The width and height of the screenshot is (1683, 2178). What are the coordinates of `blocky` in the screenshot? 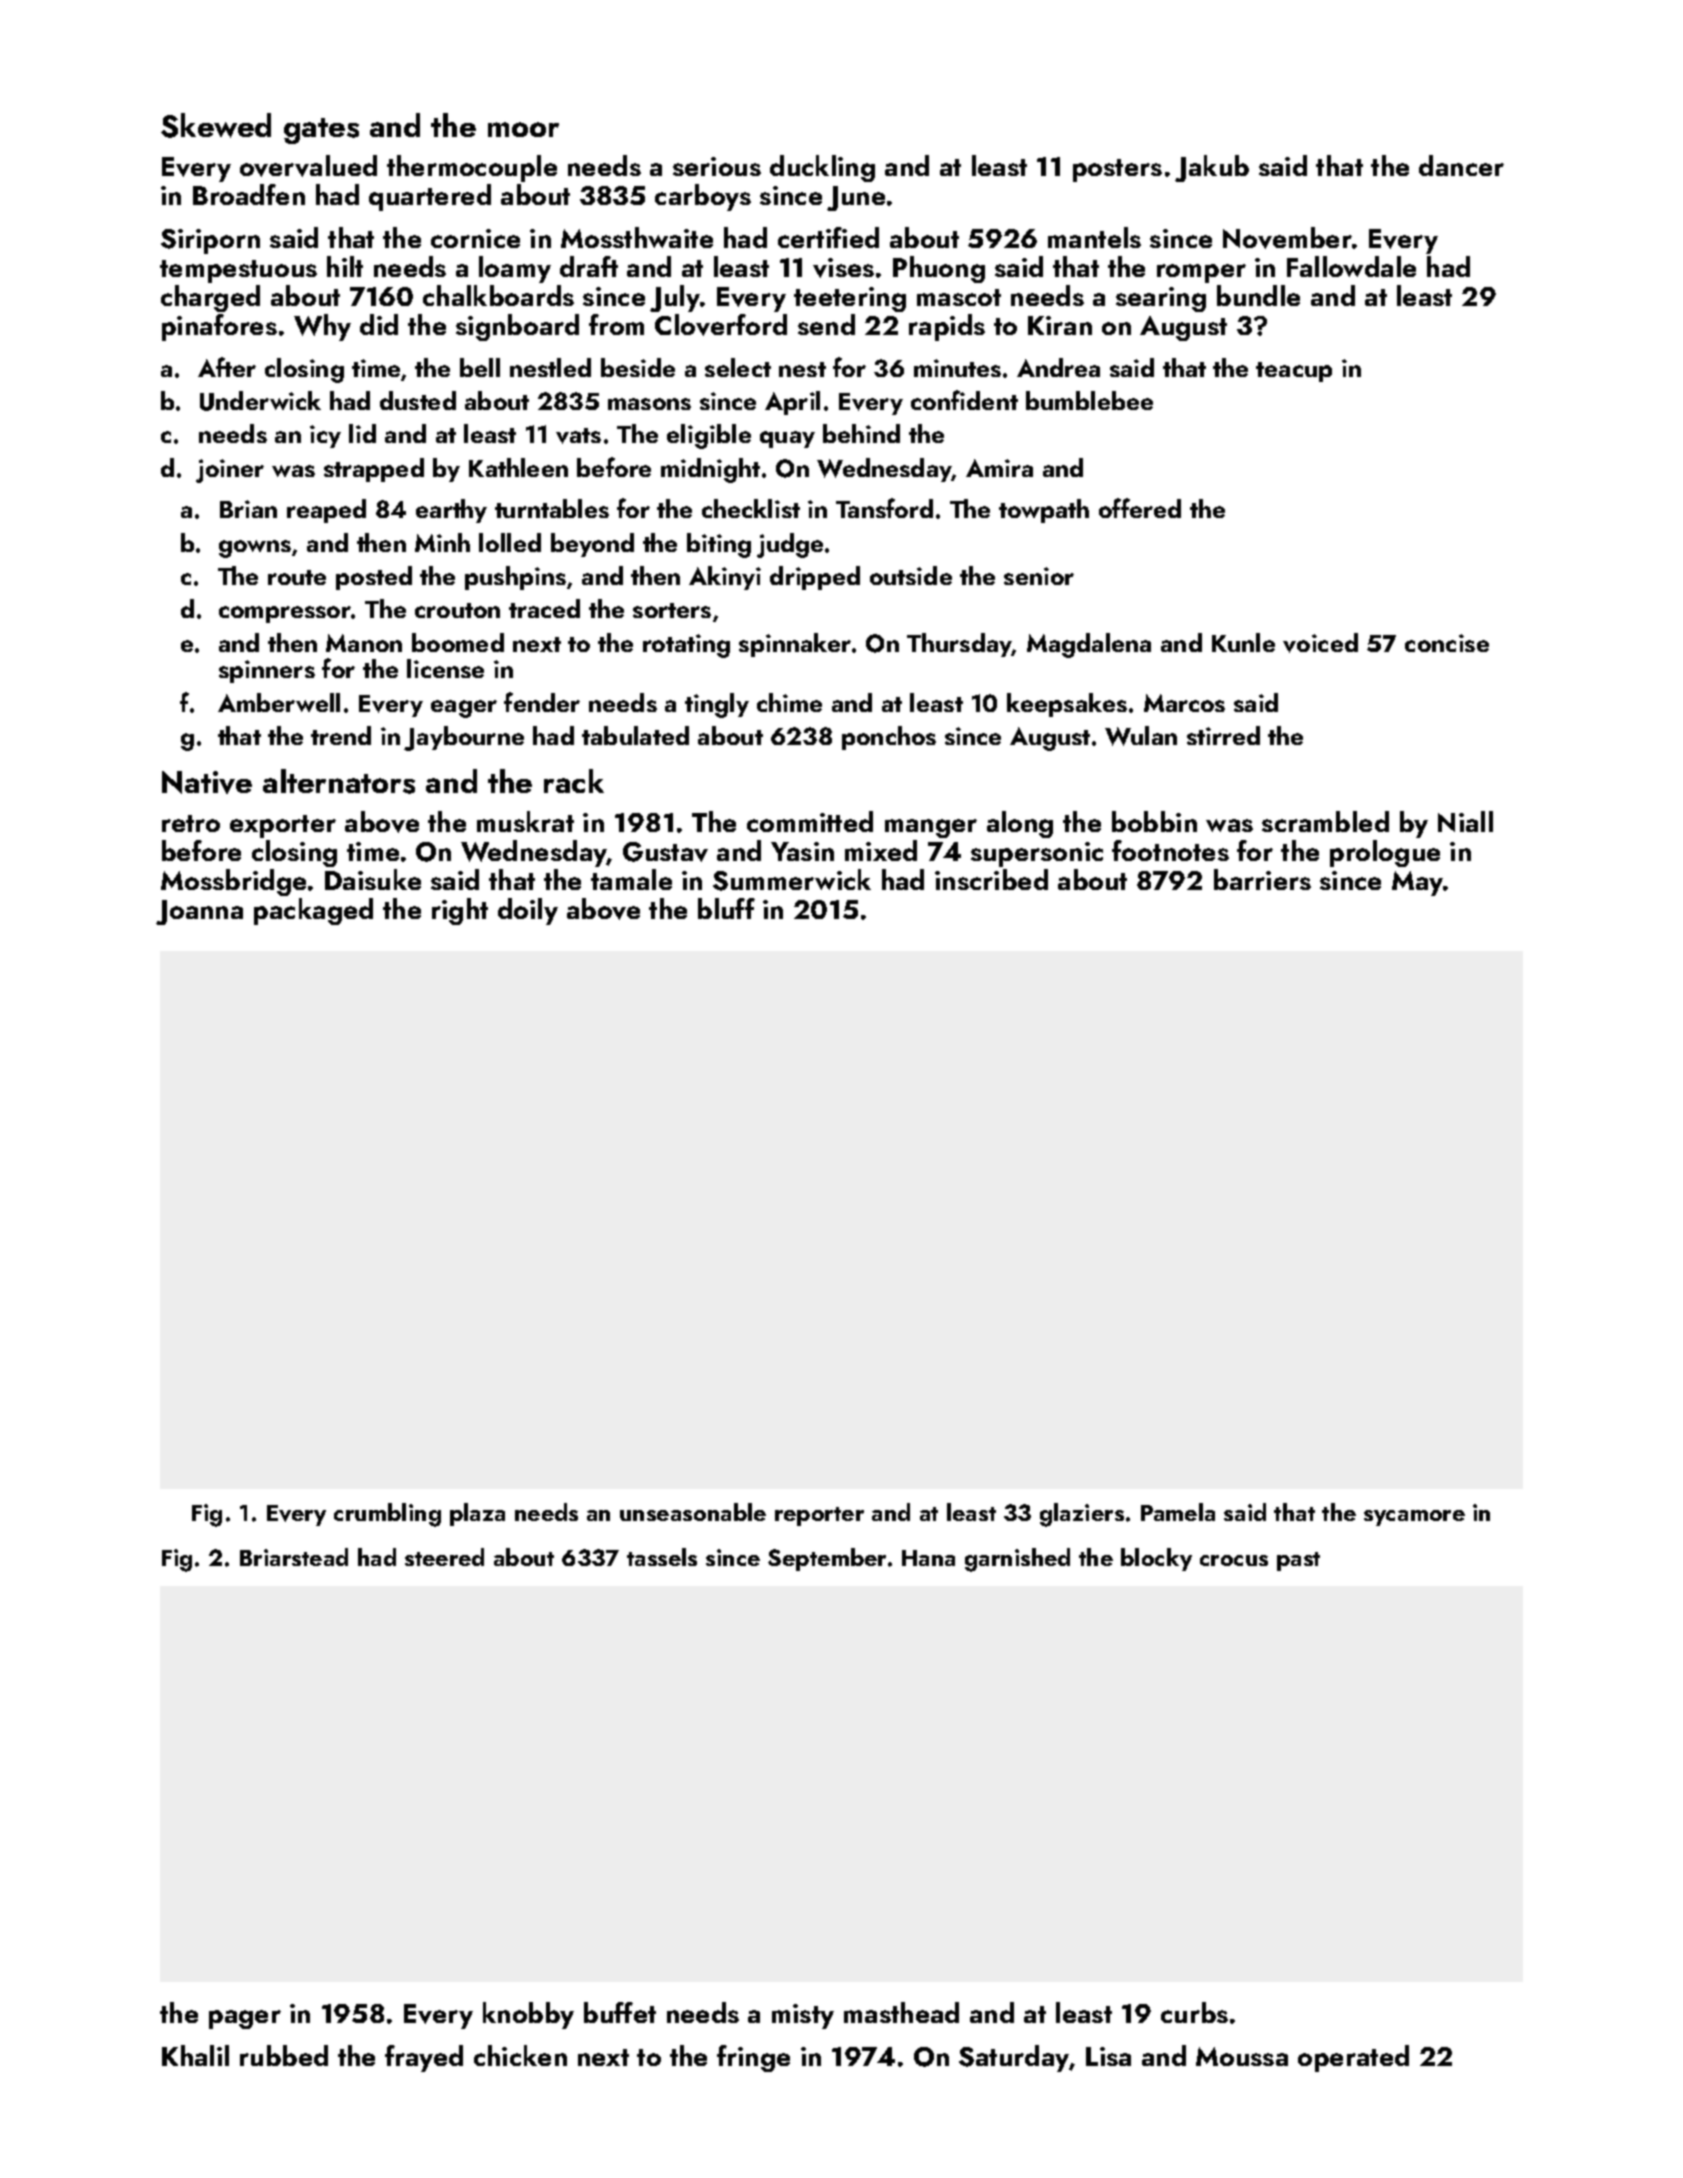 It's located at (1156, 1559).
